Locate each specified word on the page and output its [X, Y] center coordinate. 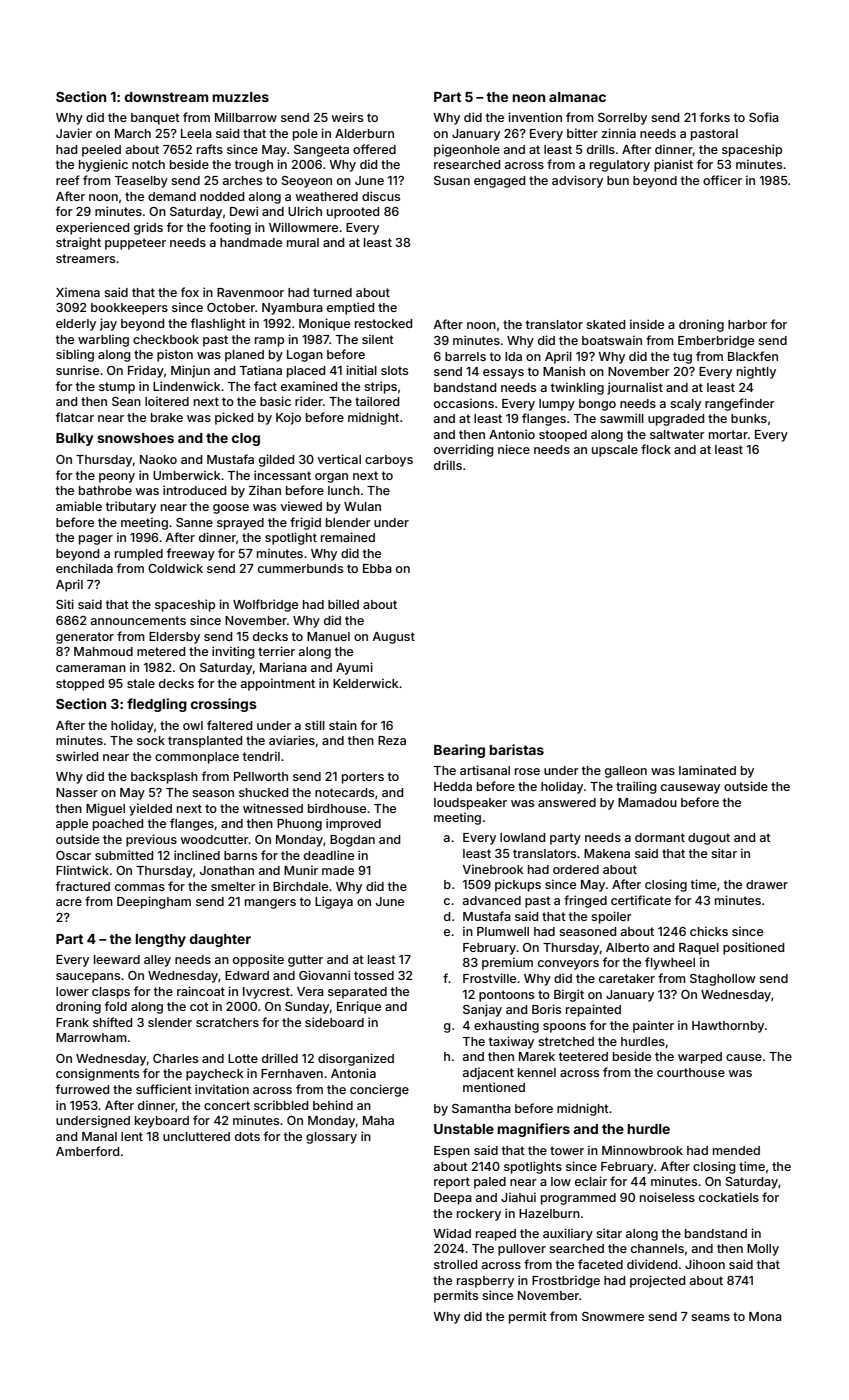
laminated [707, 770]
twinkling [577, 388]
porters [363, 778]
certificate [641, 900]
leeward [117, 959]
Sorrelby [622, 119]
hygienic [103, 165]
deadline [329, 855]
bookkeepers [129, 309]
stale [141, 683]
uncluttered [196, 1136]
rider [309, 401]
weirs [347, 117]
